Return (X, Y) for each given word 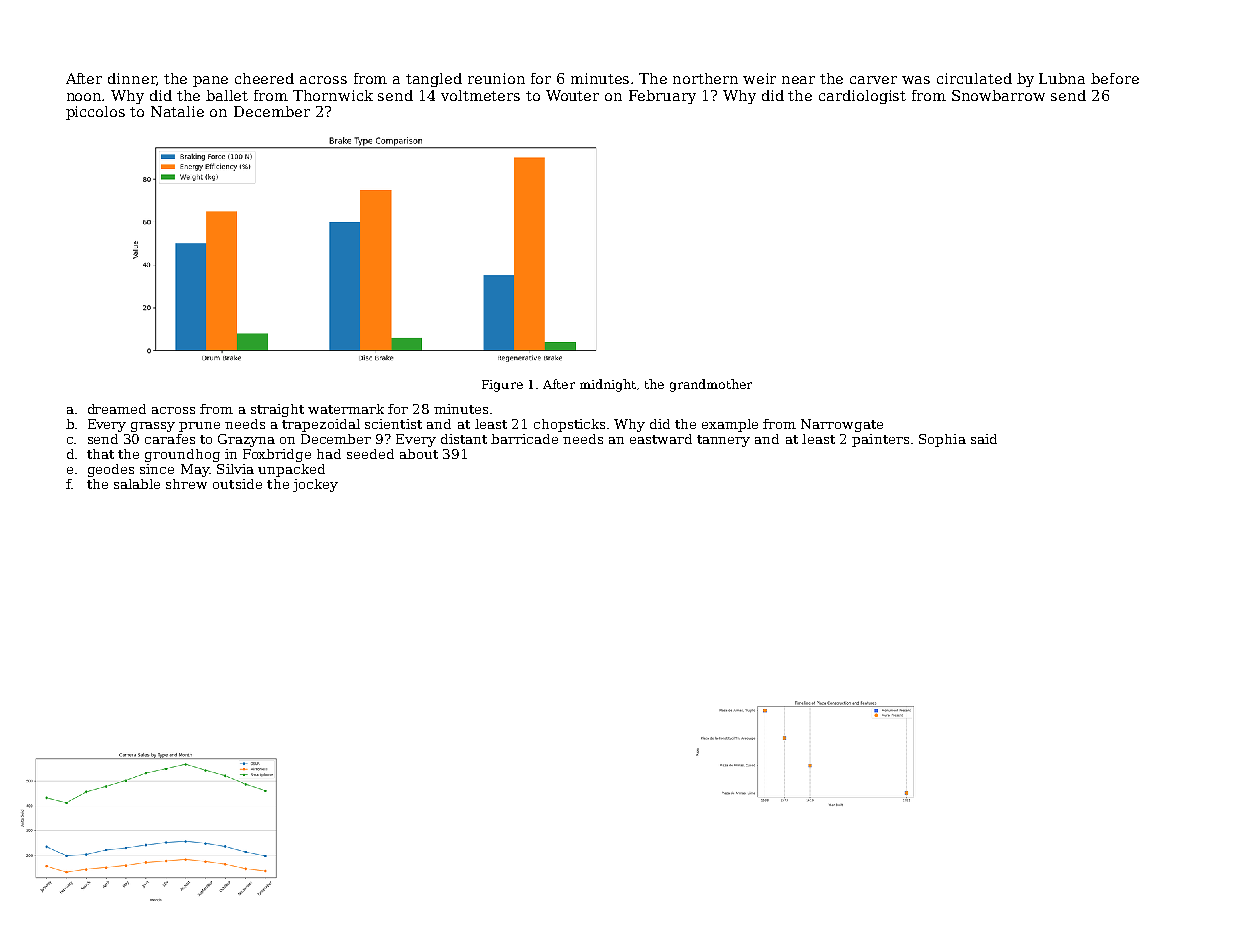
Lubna (1062, 78)
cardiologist (862, 97)
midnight (608, 385)
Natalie (177, 111)
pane (210, 81)
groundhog (182, 455)
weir (759, 78)
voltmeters (480, 95)
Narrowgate (842, 425)
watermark (346, 409)
